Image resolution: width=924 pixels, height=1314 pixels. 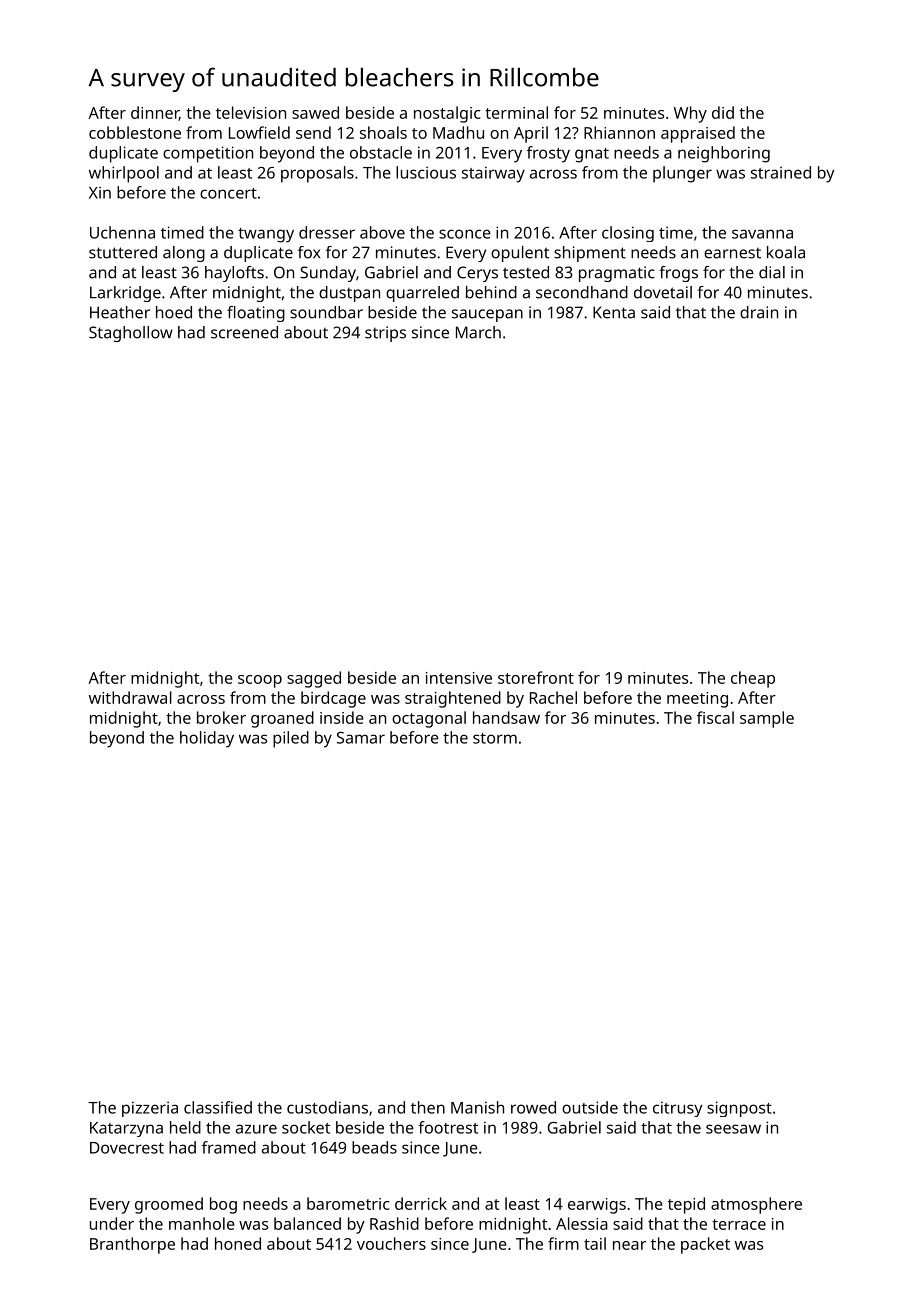 What do you see at coordinates (155, 113) in the screenshot?
I see `dinner` at bounding box center [155, 113].
